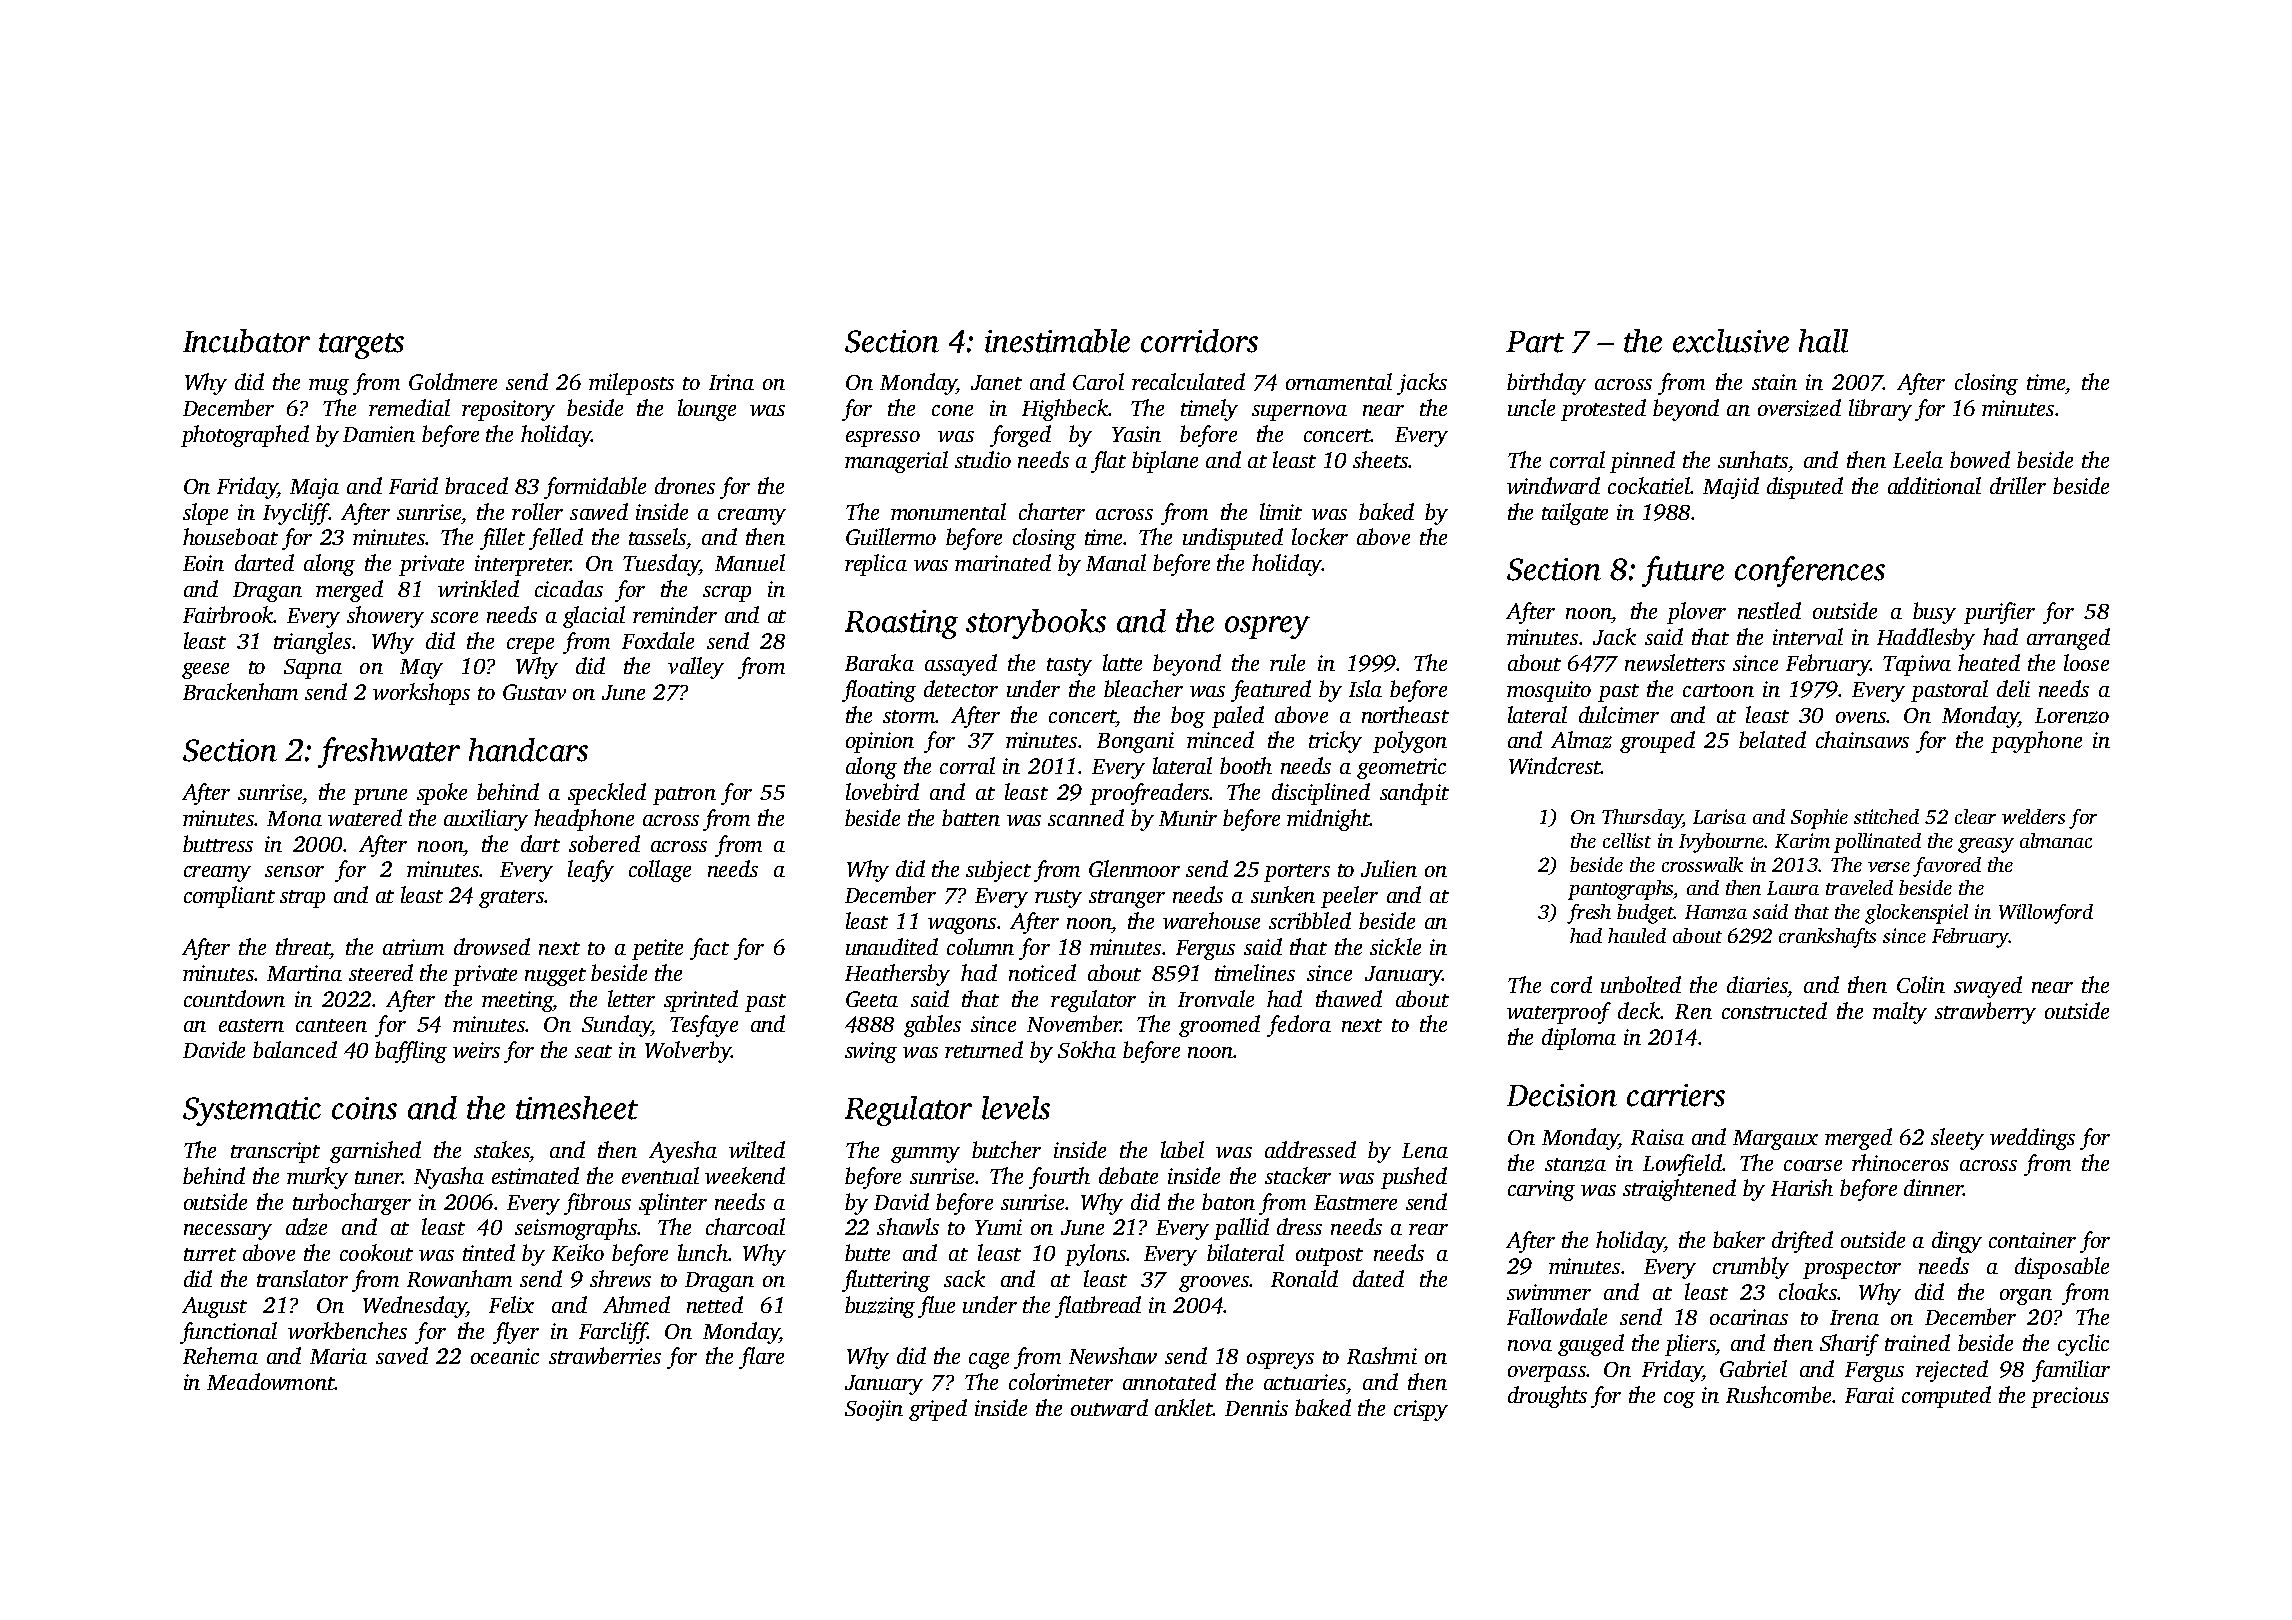 Image resolution: width=2292 pixels, height=1620 pixels. What do you see at coordinates (605, 1355) in the image?
I see `strawberries` at bounding box center [605, 1355].
